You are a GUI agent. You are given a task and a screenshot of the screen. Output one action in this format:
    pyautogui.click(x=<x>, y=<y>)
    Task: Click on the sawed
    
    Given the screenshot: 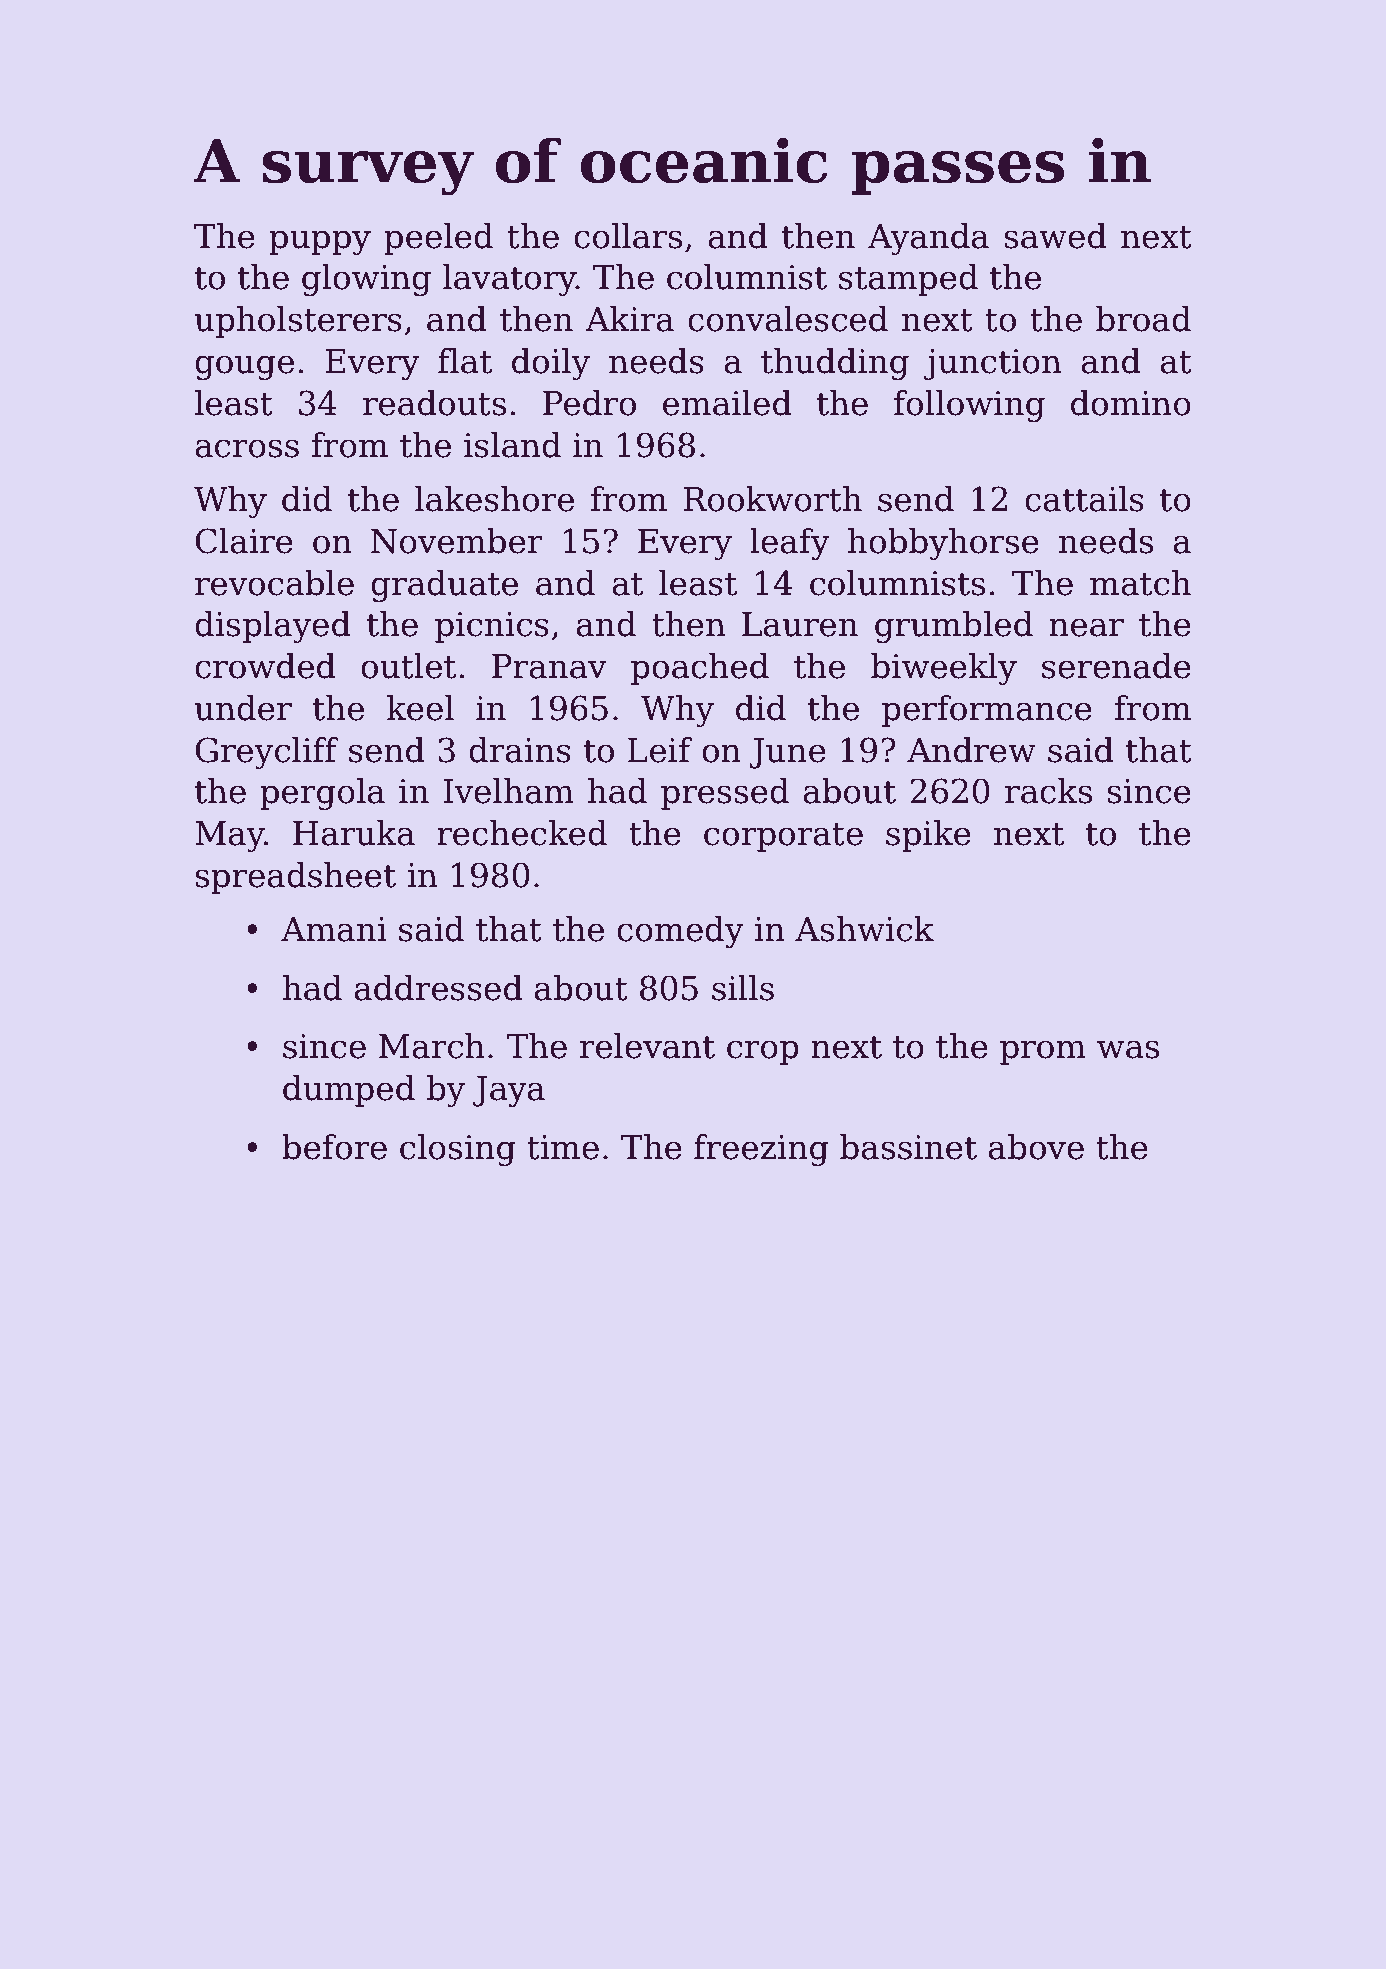 What is the action you would take?
    pyautogui.click(x=1055, y=236)
